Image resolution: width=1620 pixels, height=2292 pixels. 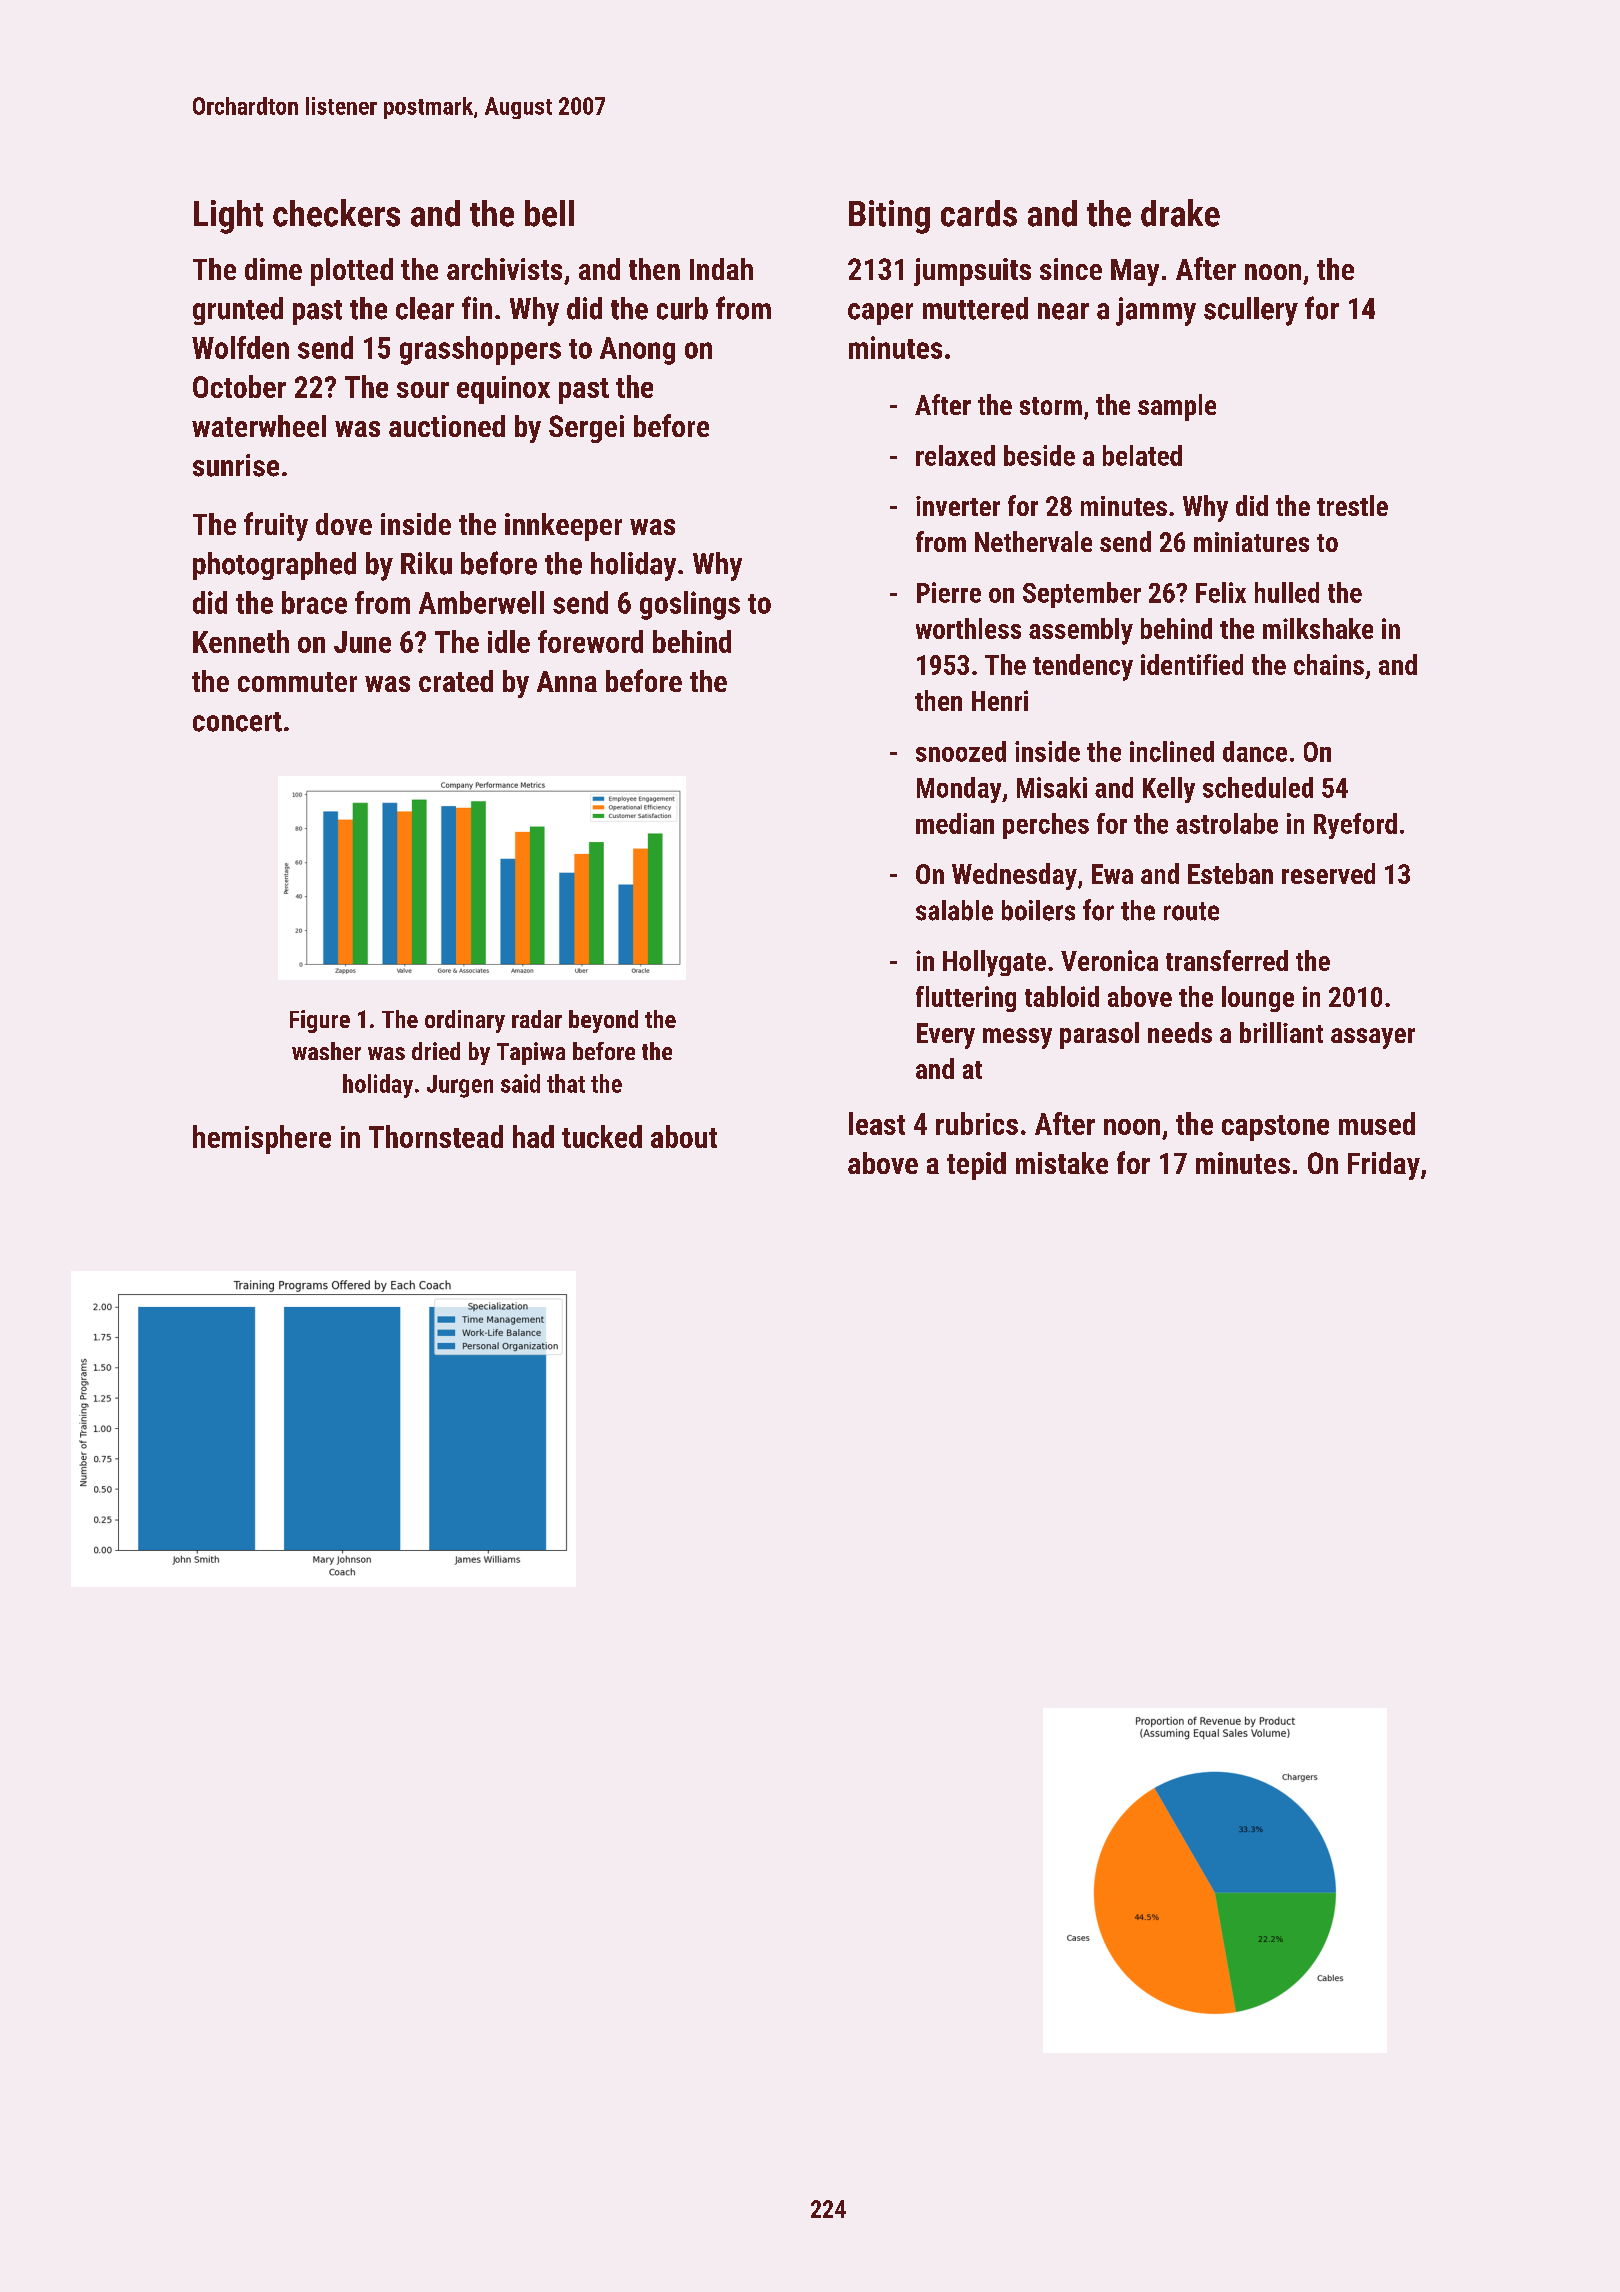 I want to click on archivists, so click(x=504, y=269).
